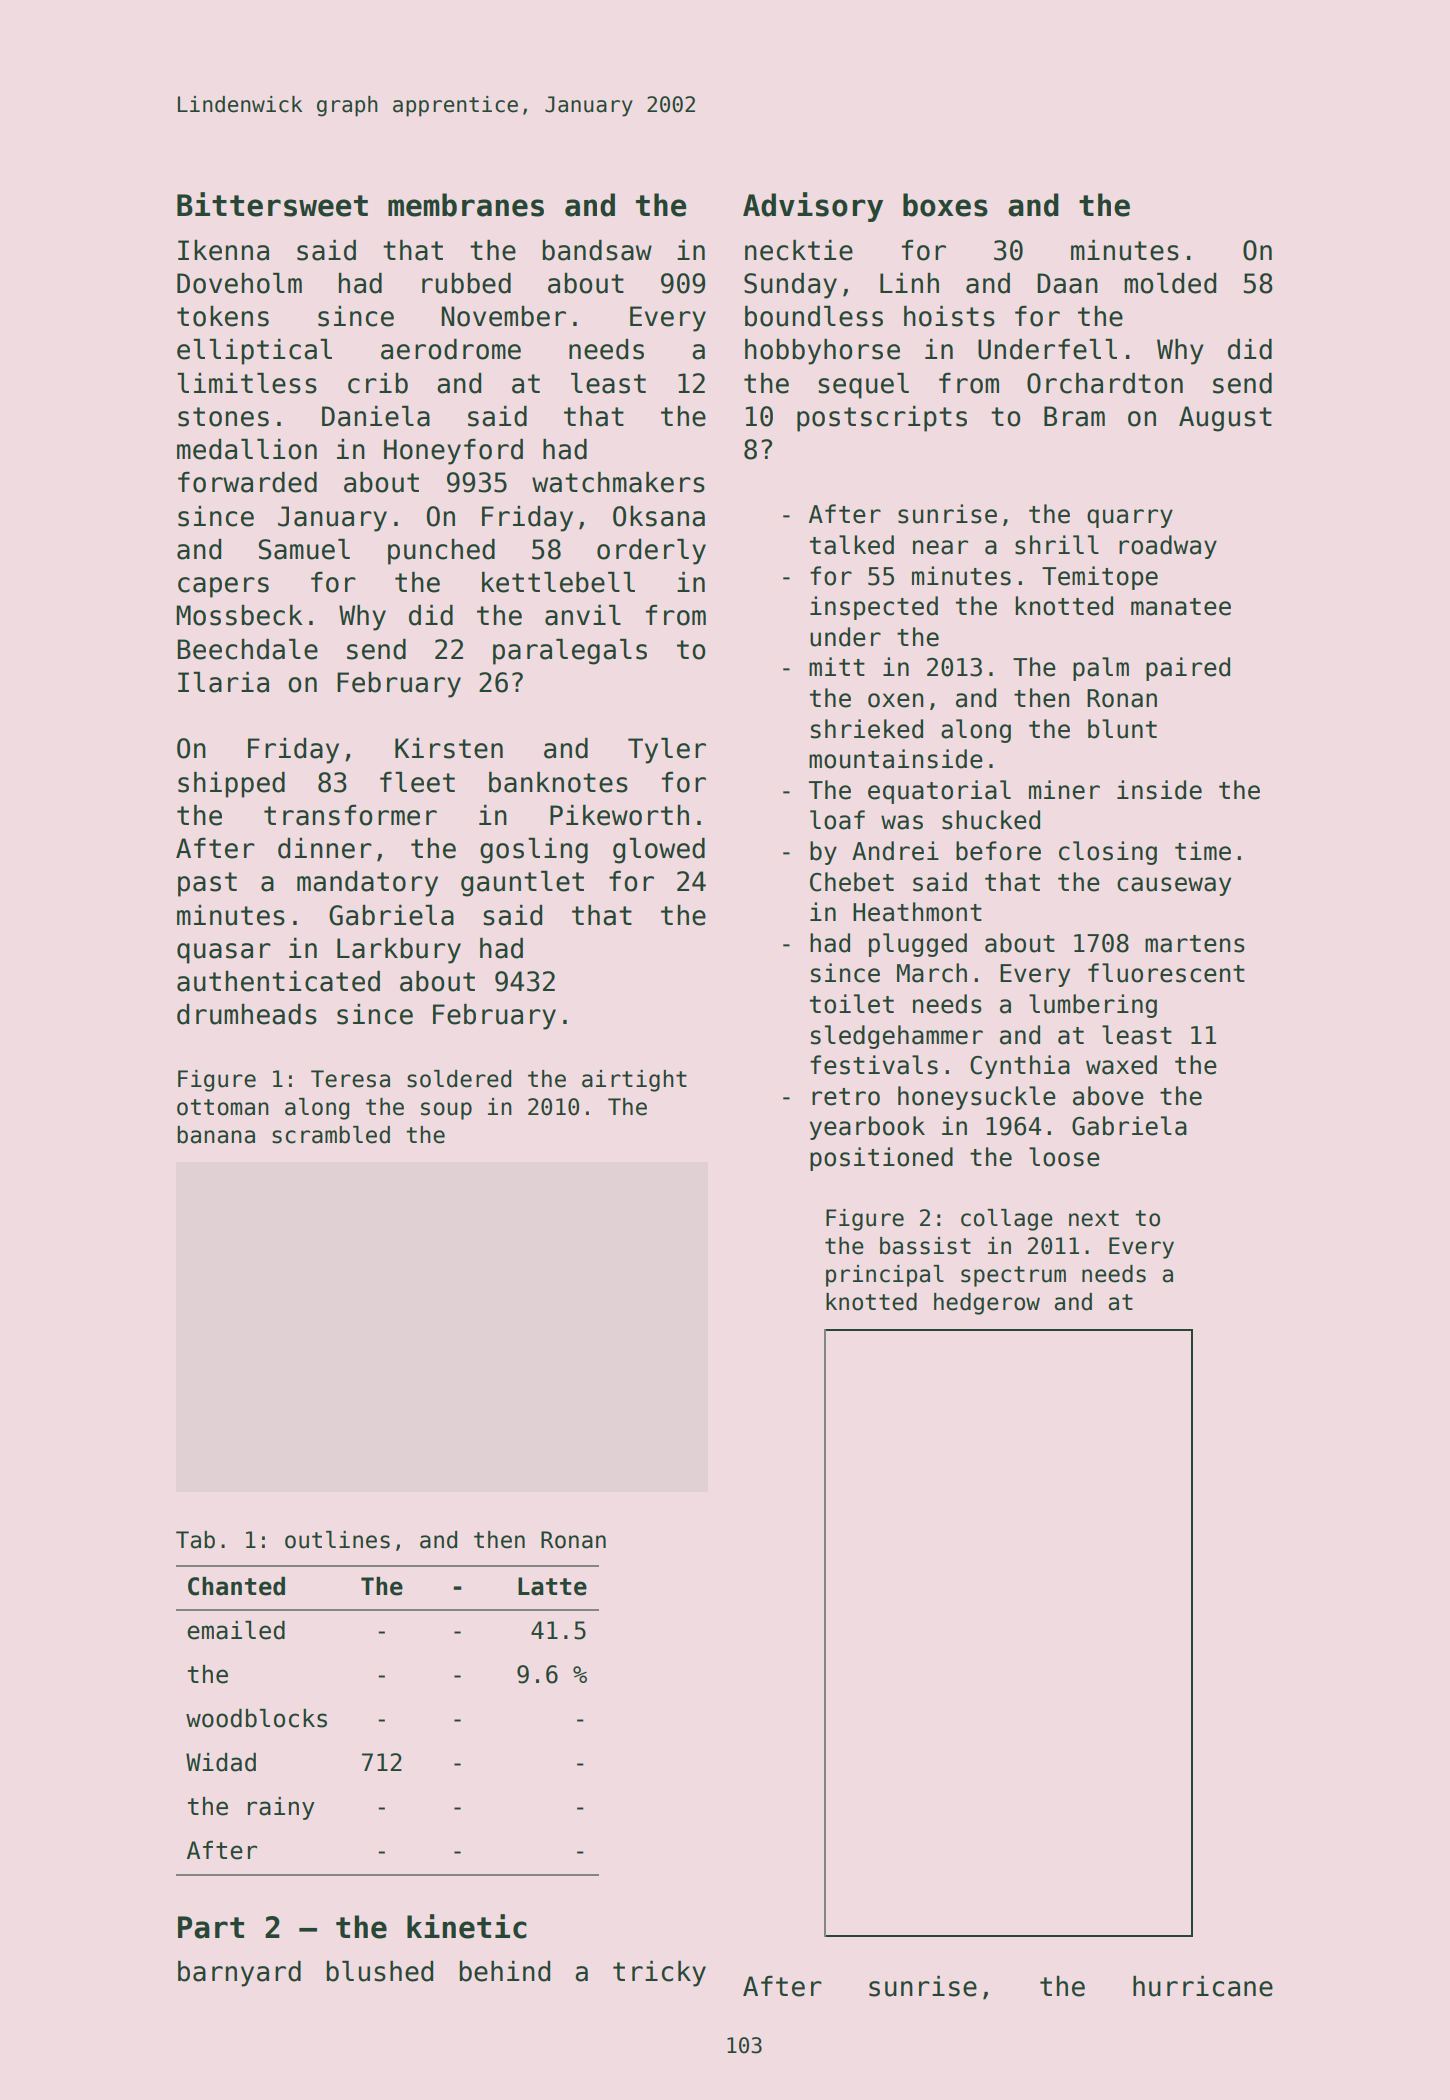 Image resolution: width=1450 pixels, height=2100 pixels. What do you see at coordinates (376, 416) in the document?
I see `Daniela` at bounding box center [376, 416].
